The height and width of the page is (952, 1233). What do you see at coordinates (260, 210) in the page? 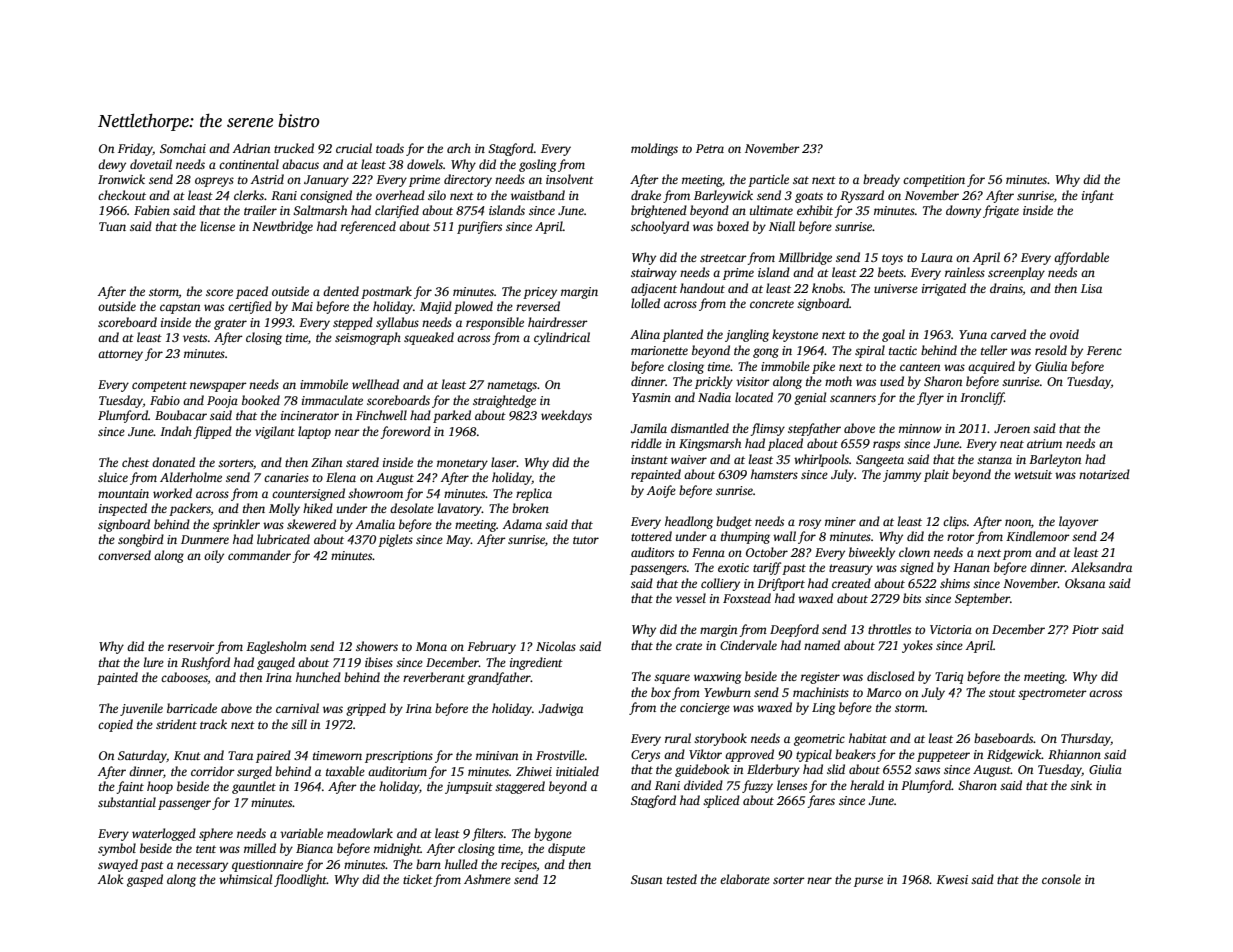
I see `trailer` at bounding box center [260, 210].
